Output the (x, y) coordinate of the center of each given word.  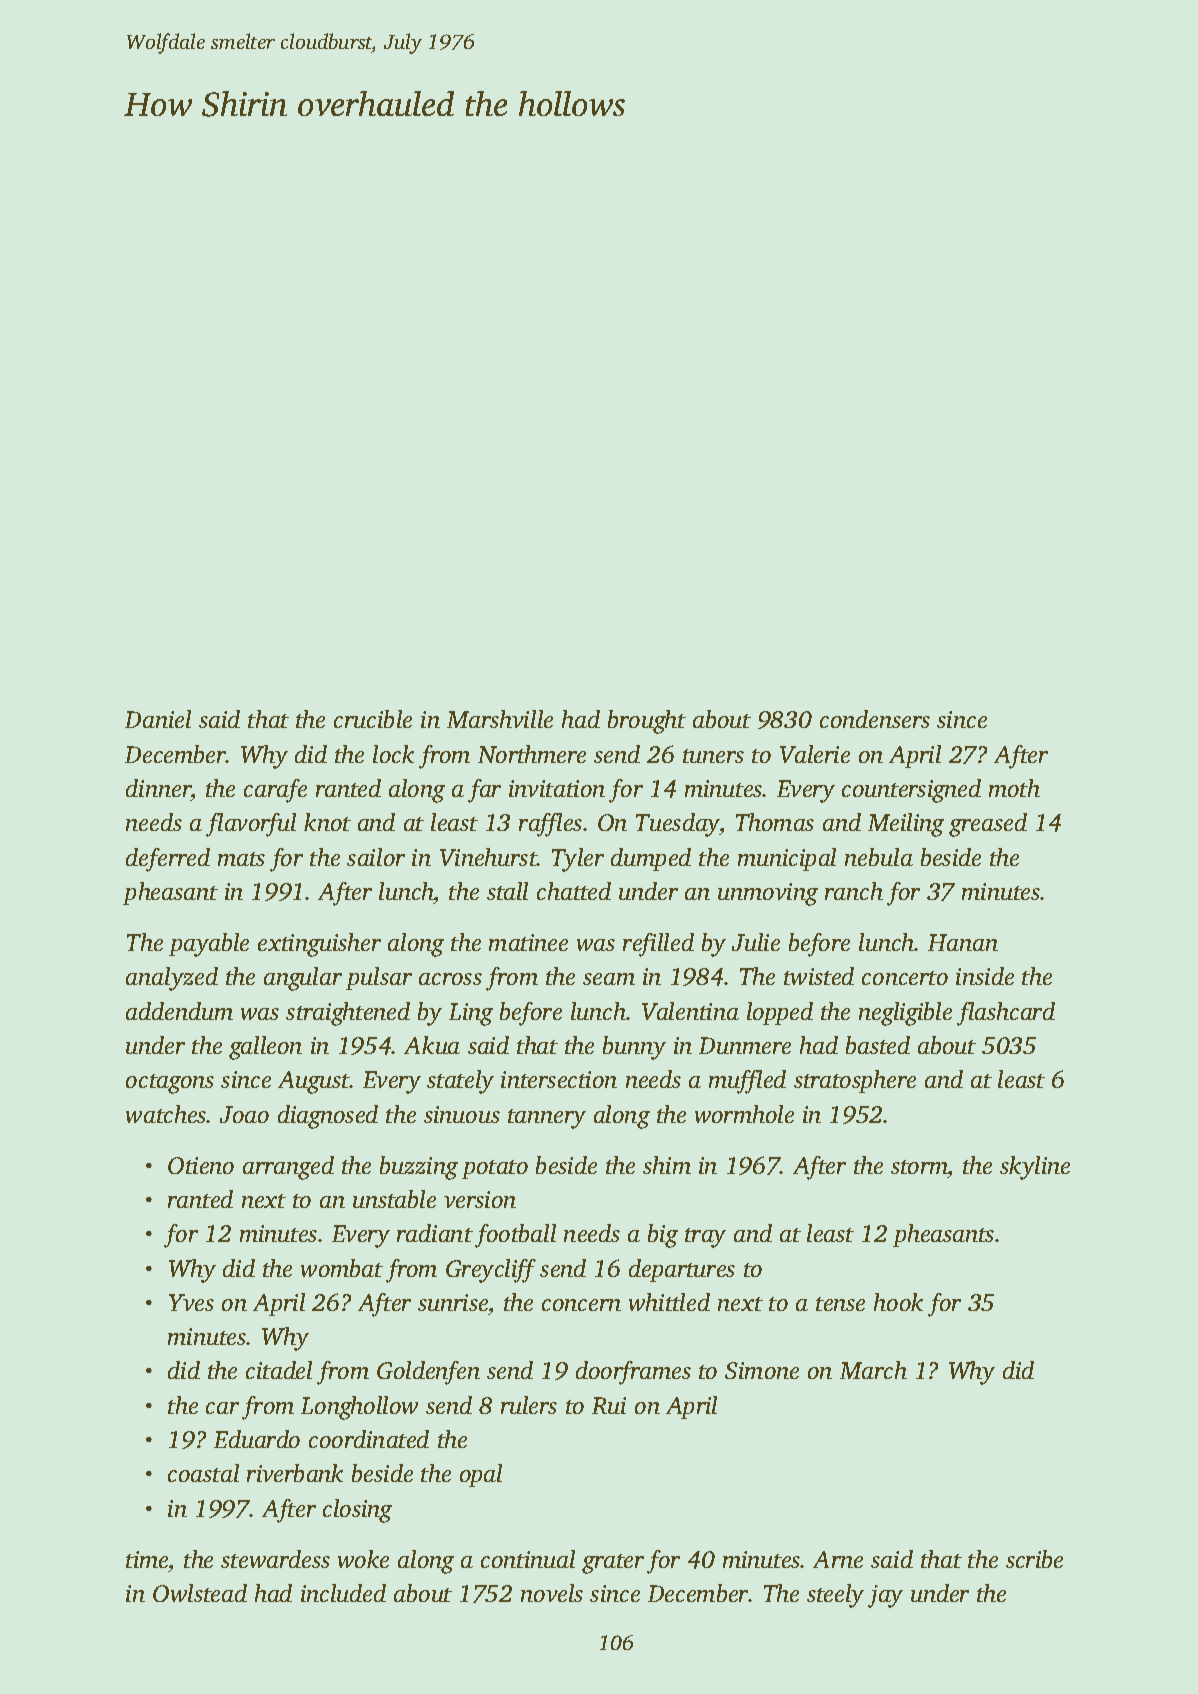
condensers (875, 719)
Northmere (532, 754)
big (663, 1236)
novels (552, 1593)
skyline (1035, 1168)
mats (241, 859)
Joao (244, 1114)
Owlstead (200, 1593)
